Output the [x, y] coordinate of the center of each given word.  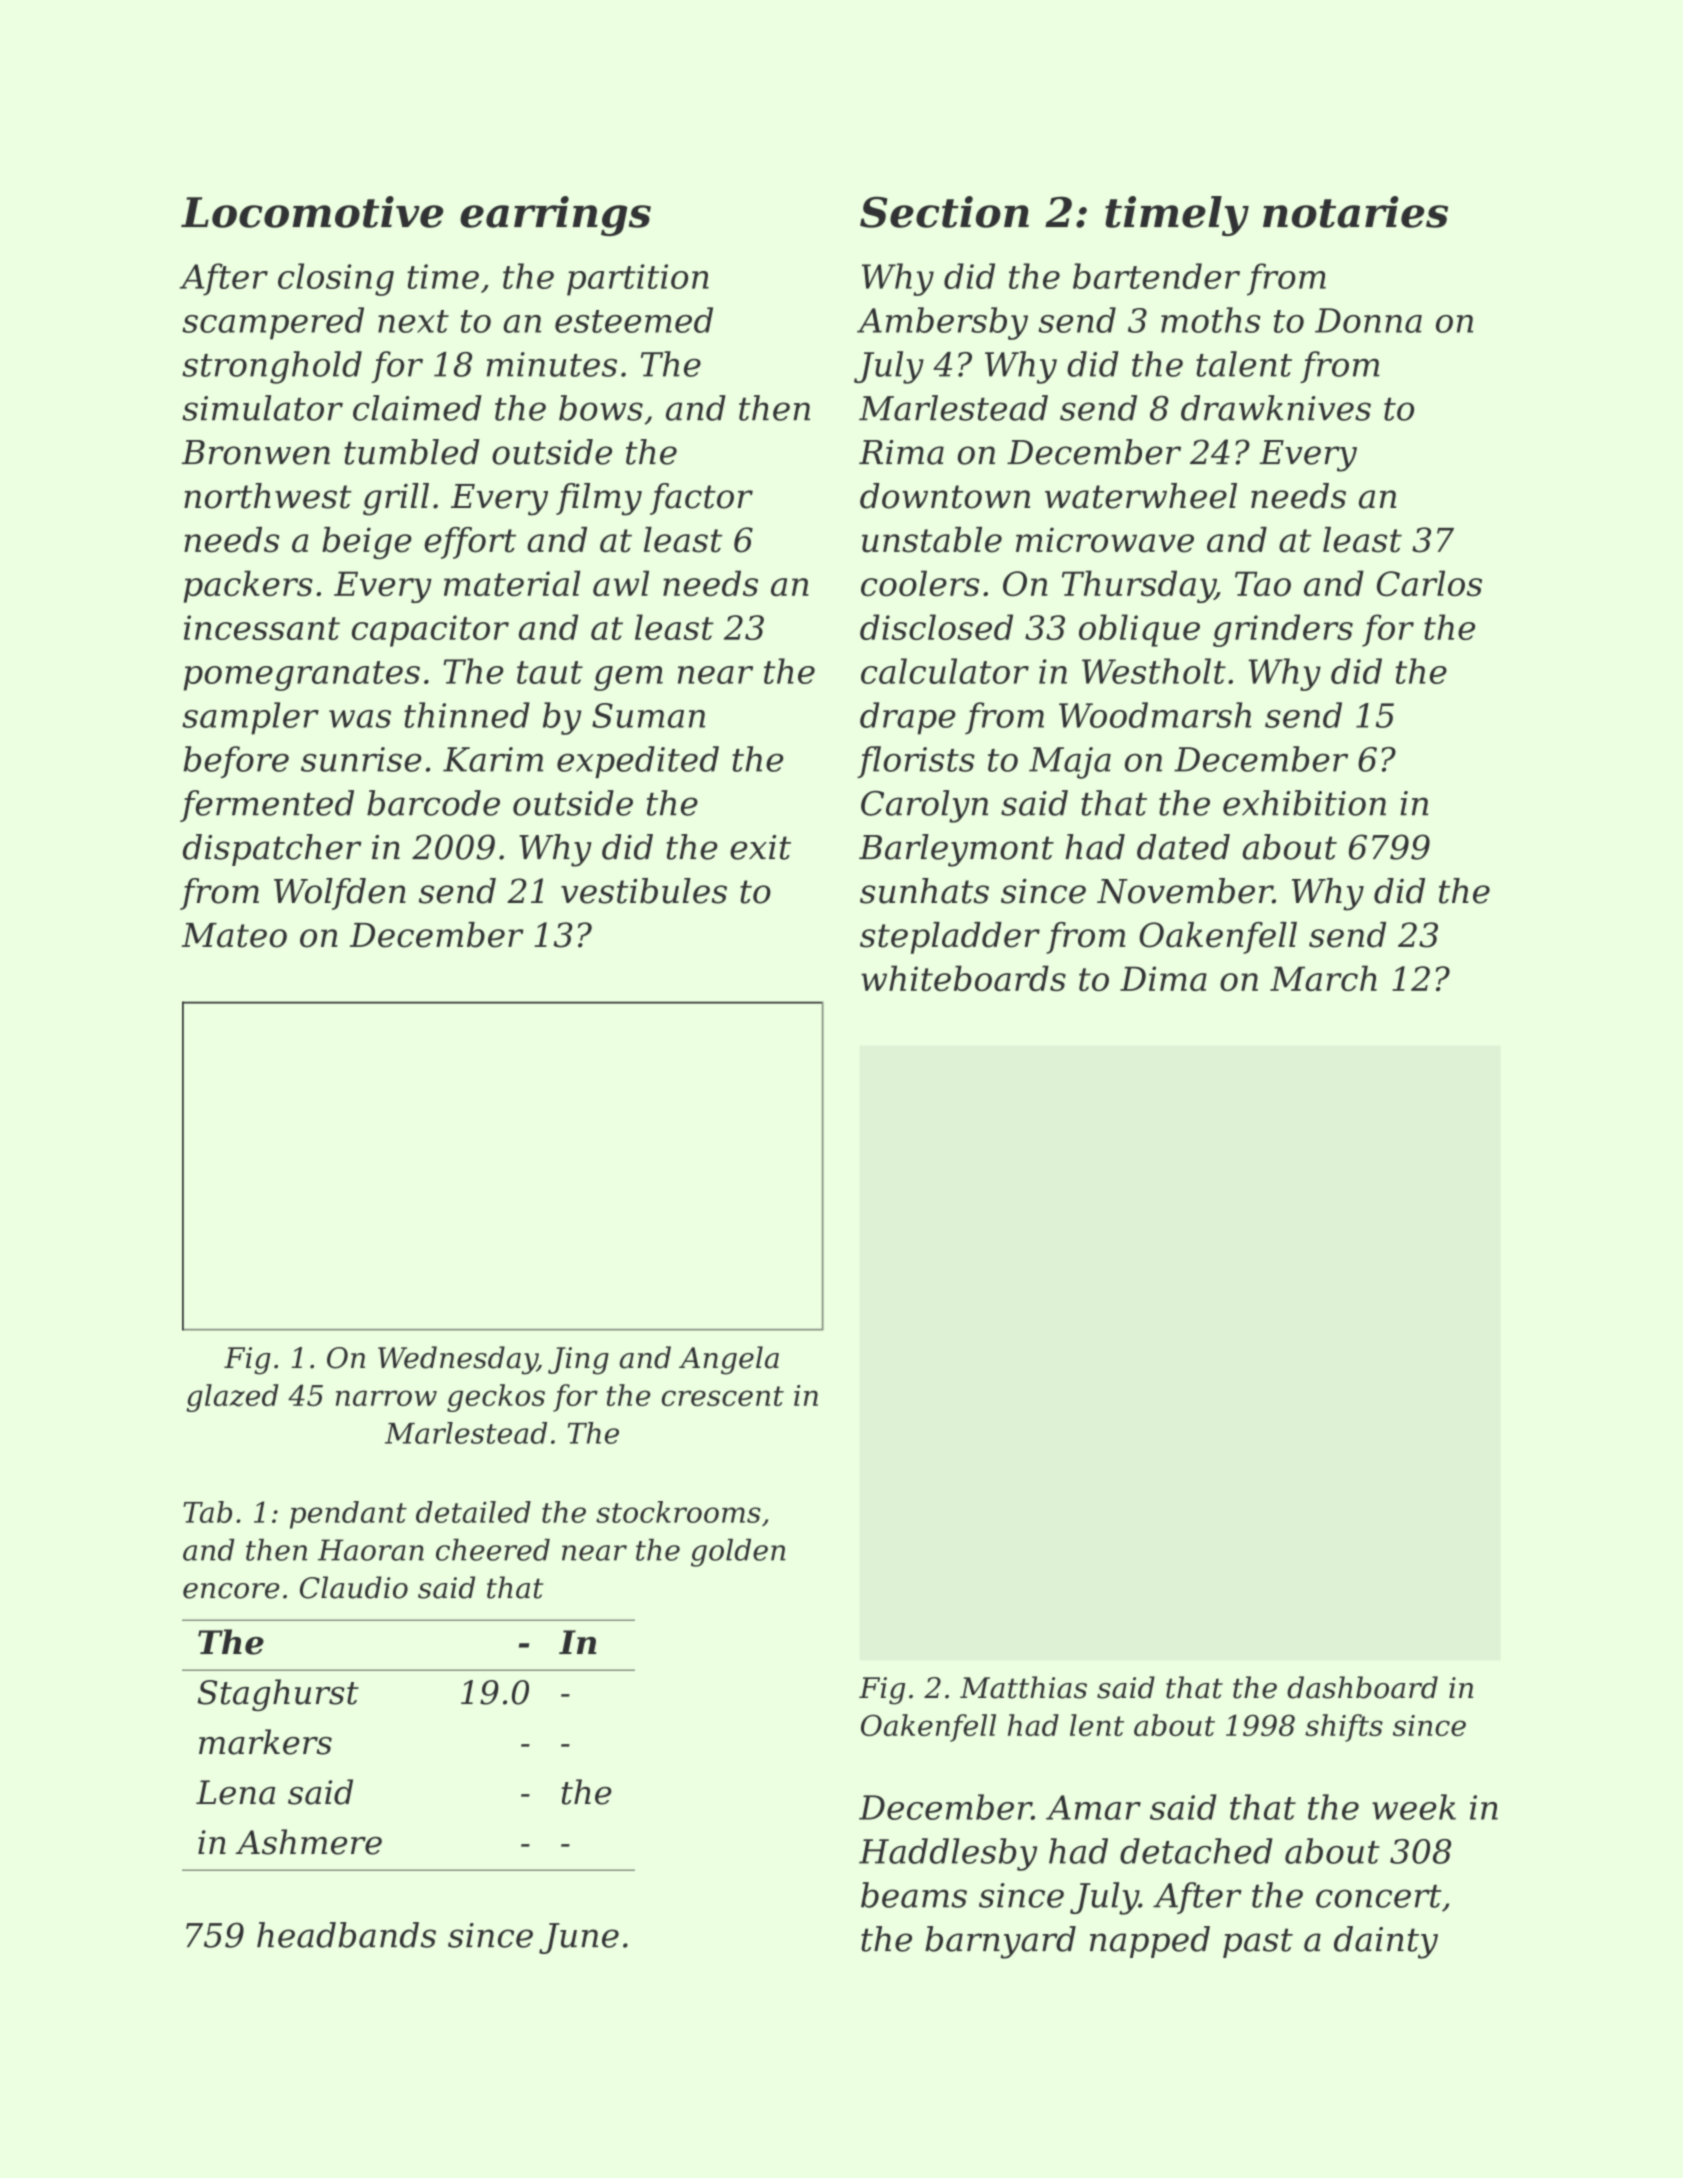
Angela [729, 1360]
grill [396, 499]
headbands [346, 1935]
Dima [1163, 979]
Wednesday [457, 1360]
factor [701, 499]
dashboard [1362, 1687]
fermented [267, 806]
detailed [473, 1512]
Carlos [1429, 583]
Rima [901, 452]
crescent [723, 1396]
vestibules [644, 891]
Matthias [1023, 1687]
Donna [1368, 320]
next [413, 321]
